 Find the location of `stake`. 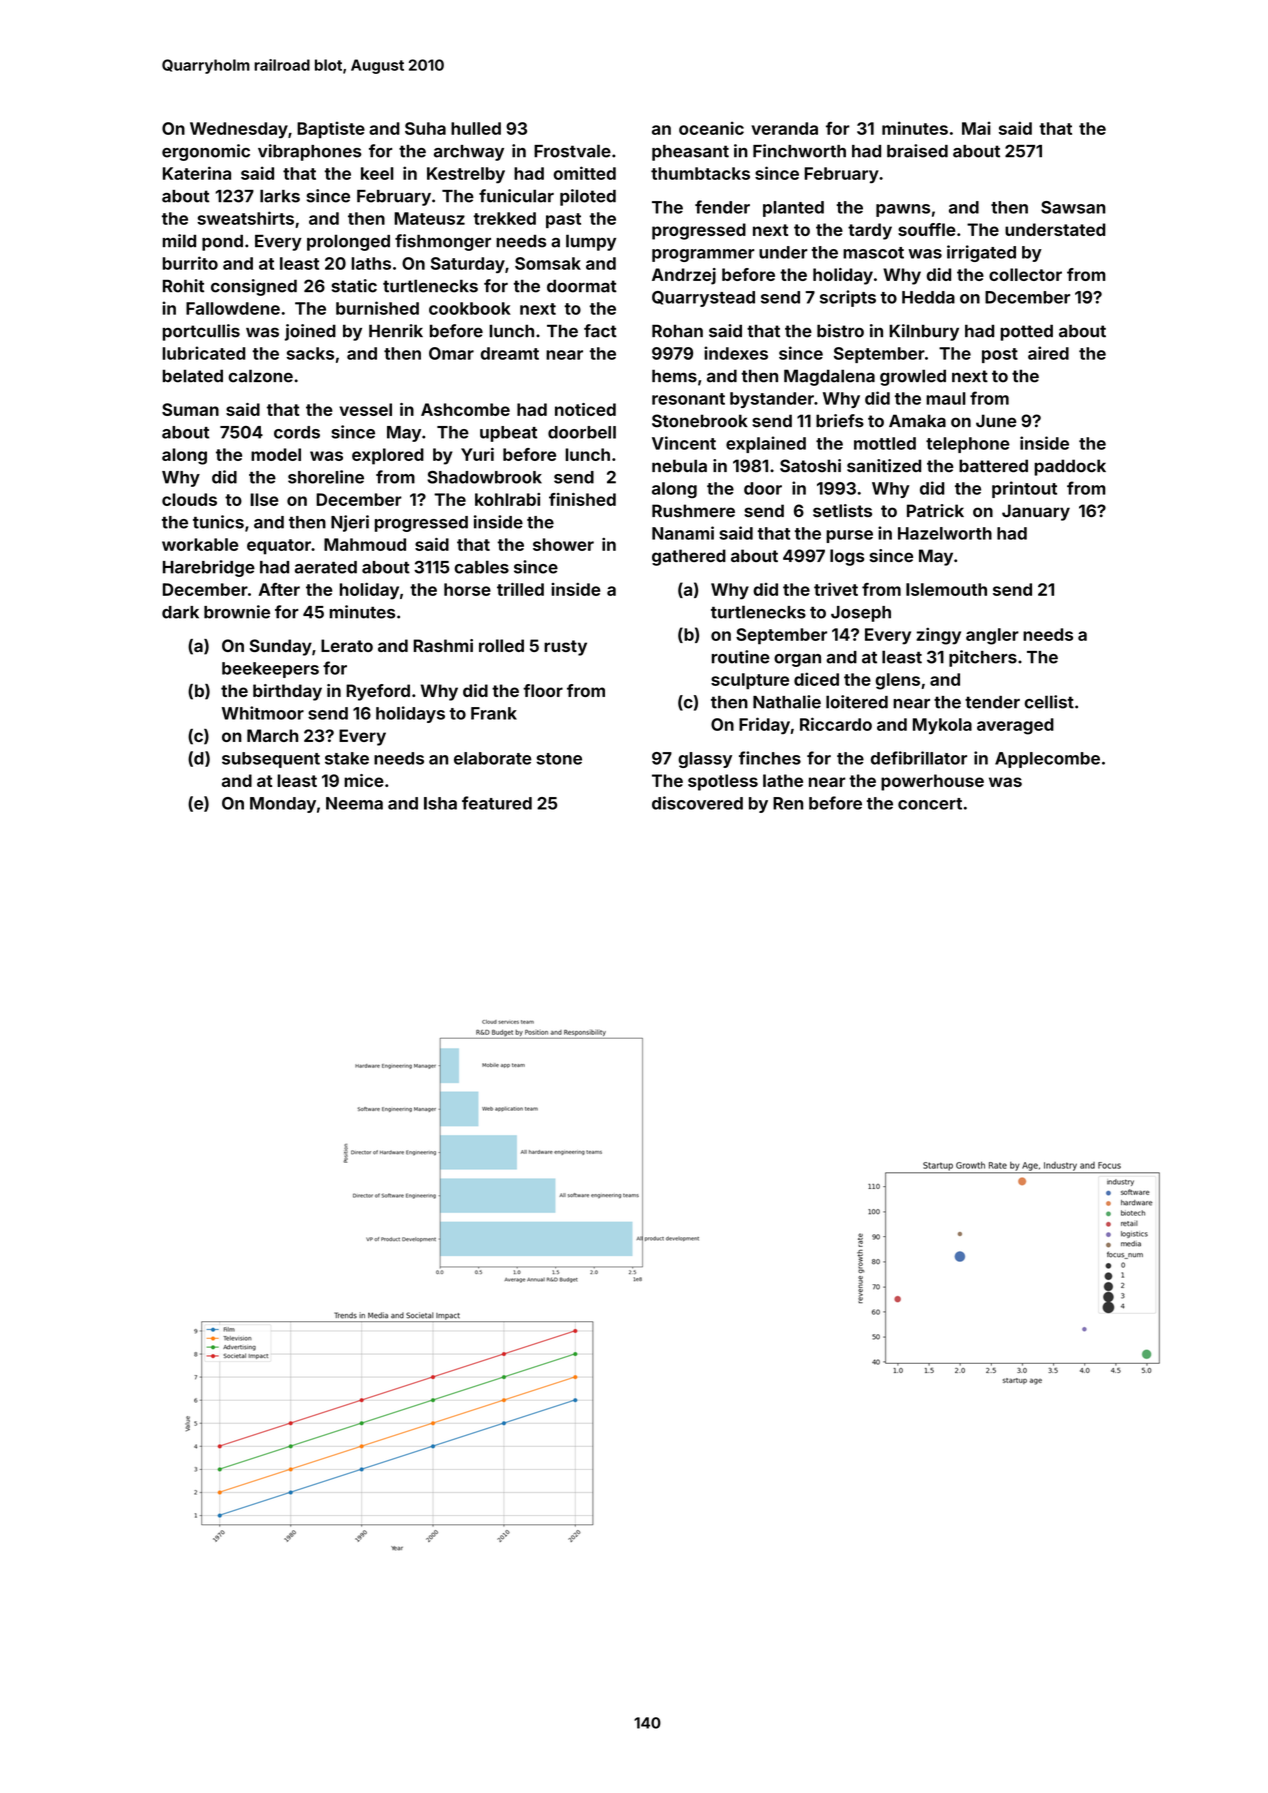

stake is located at coordinates (347, 758).
